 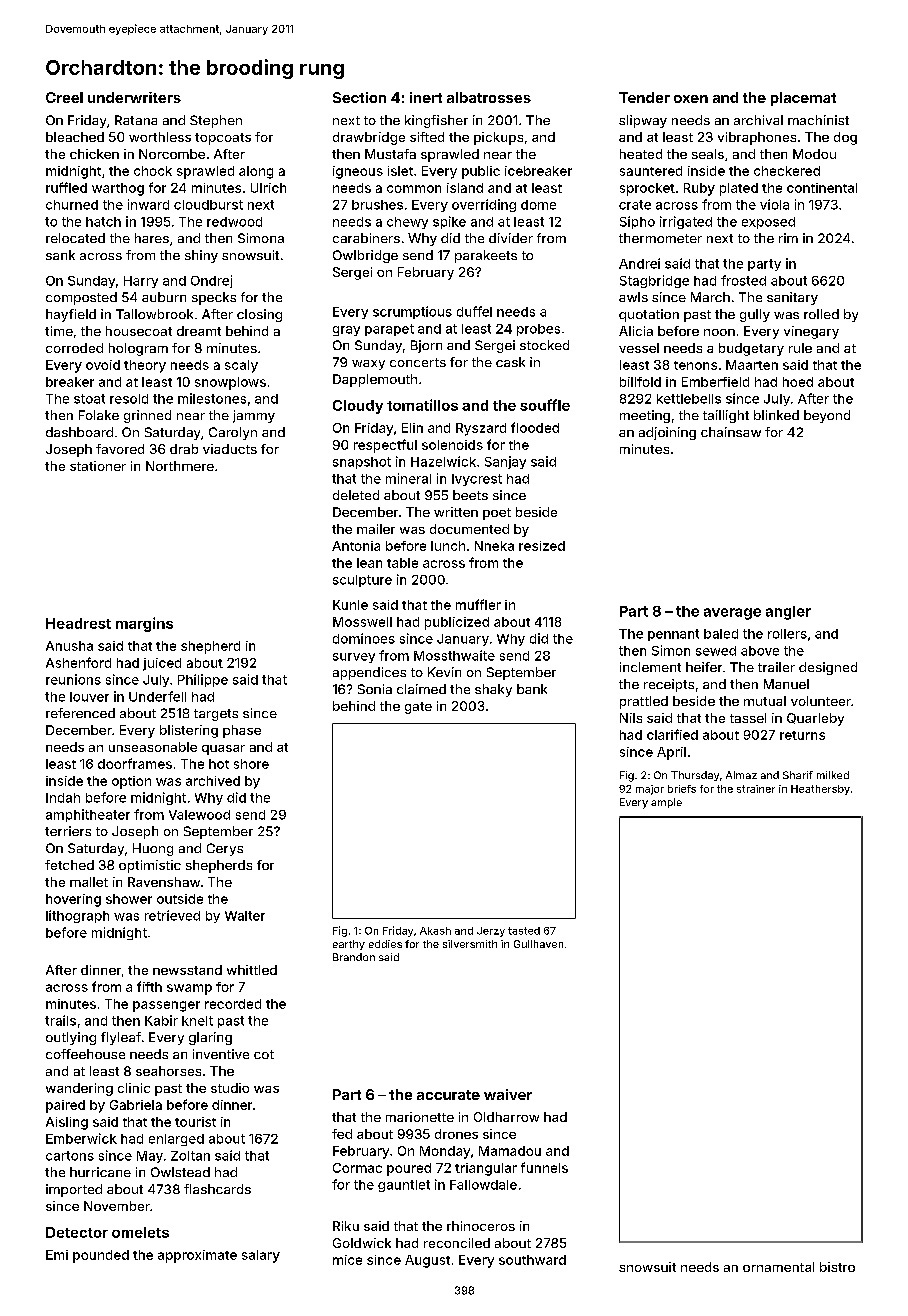 What do you see at coordinates (354, 957) in the screenshot?
I see `Brandon` at bounding box center [354, 957].
